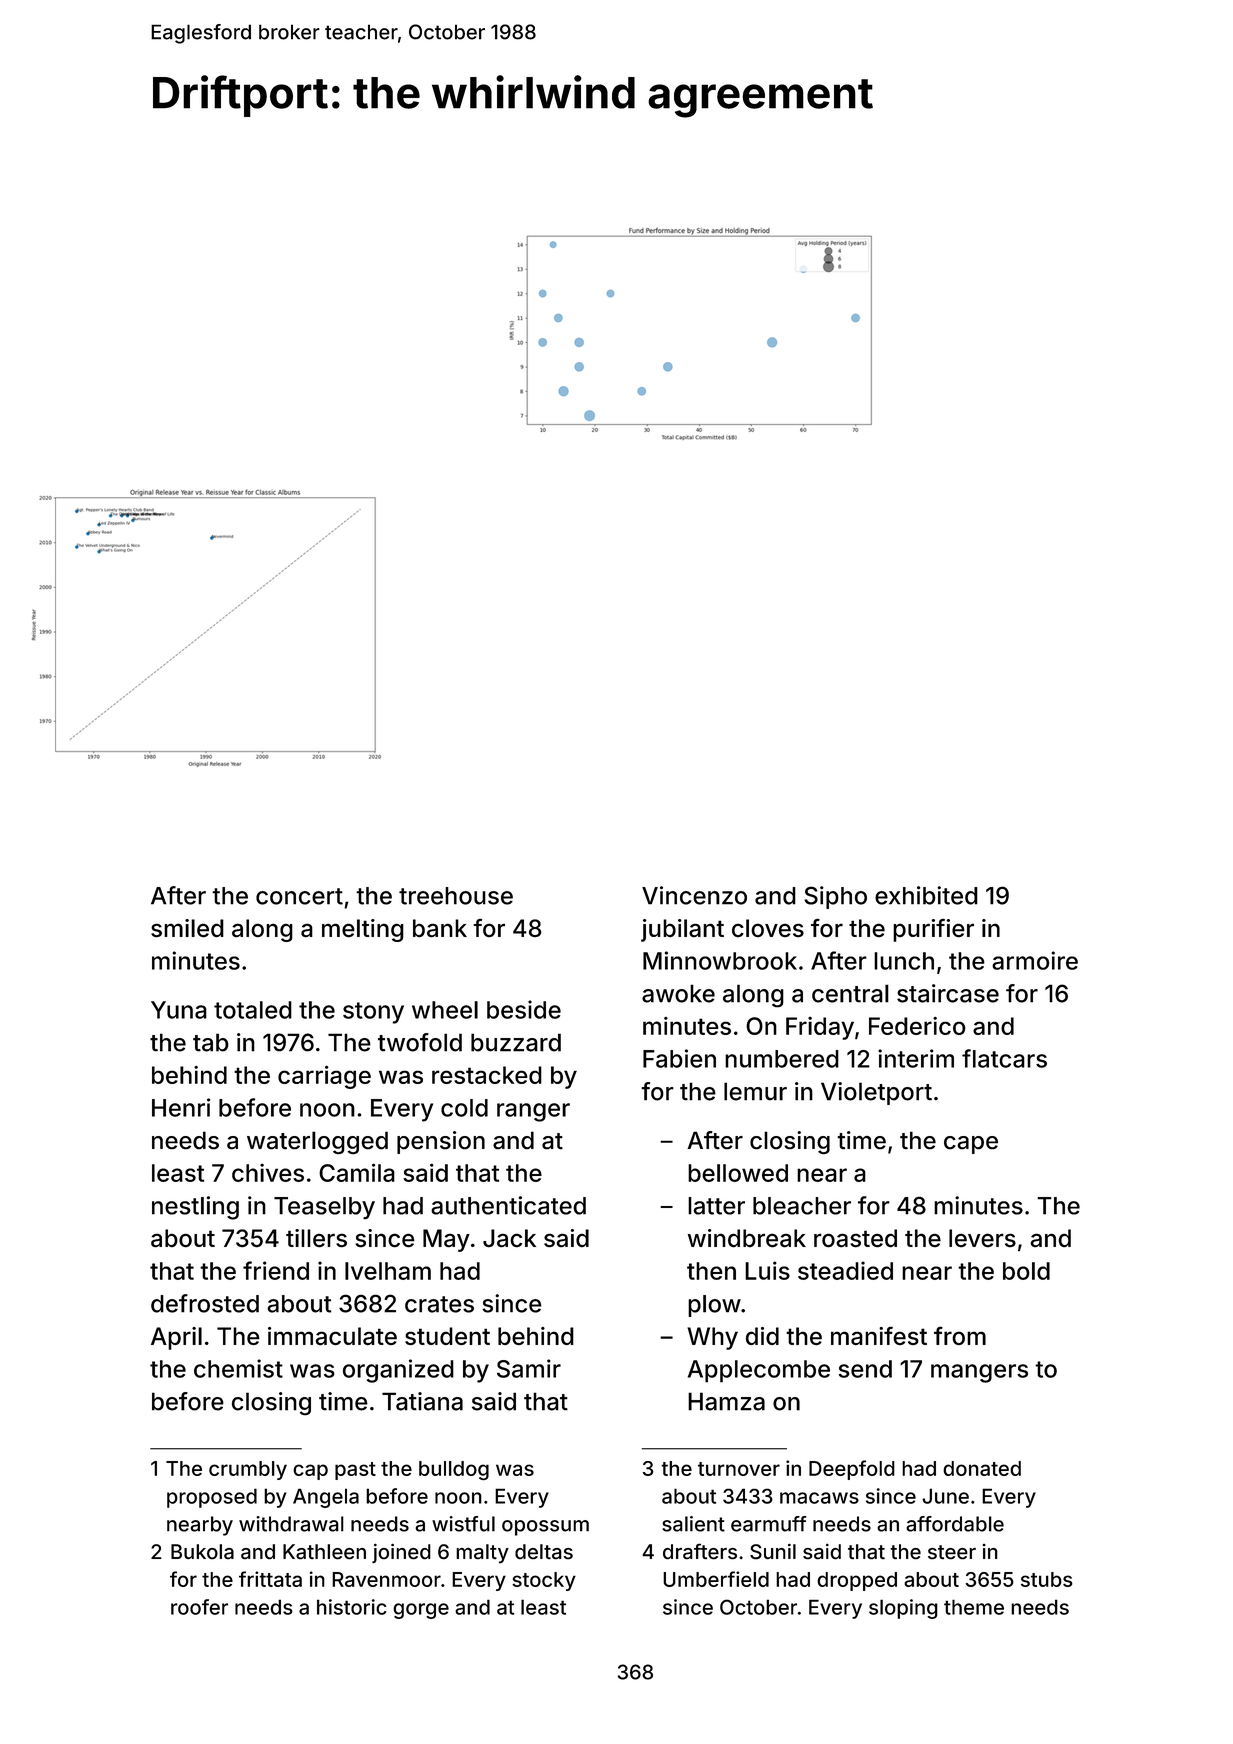 This document has width=1233, height=1744. Describe the element at coordinates (509, 1238) in the document. I see `Jack` at that location.
